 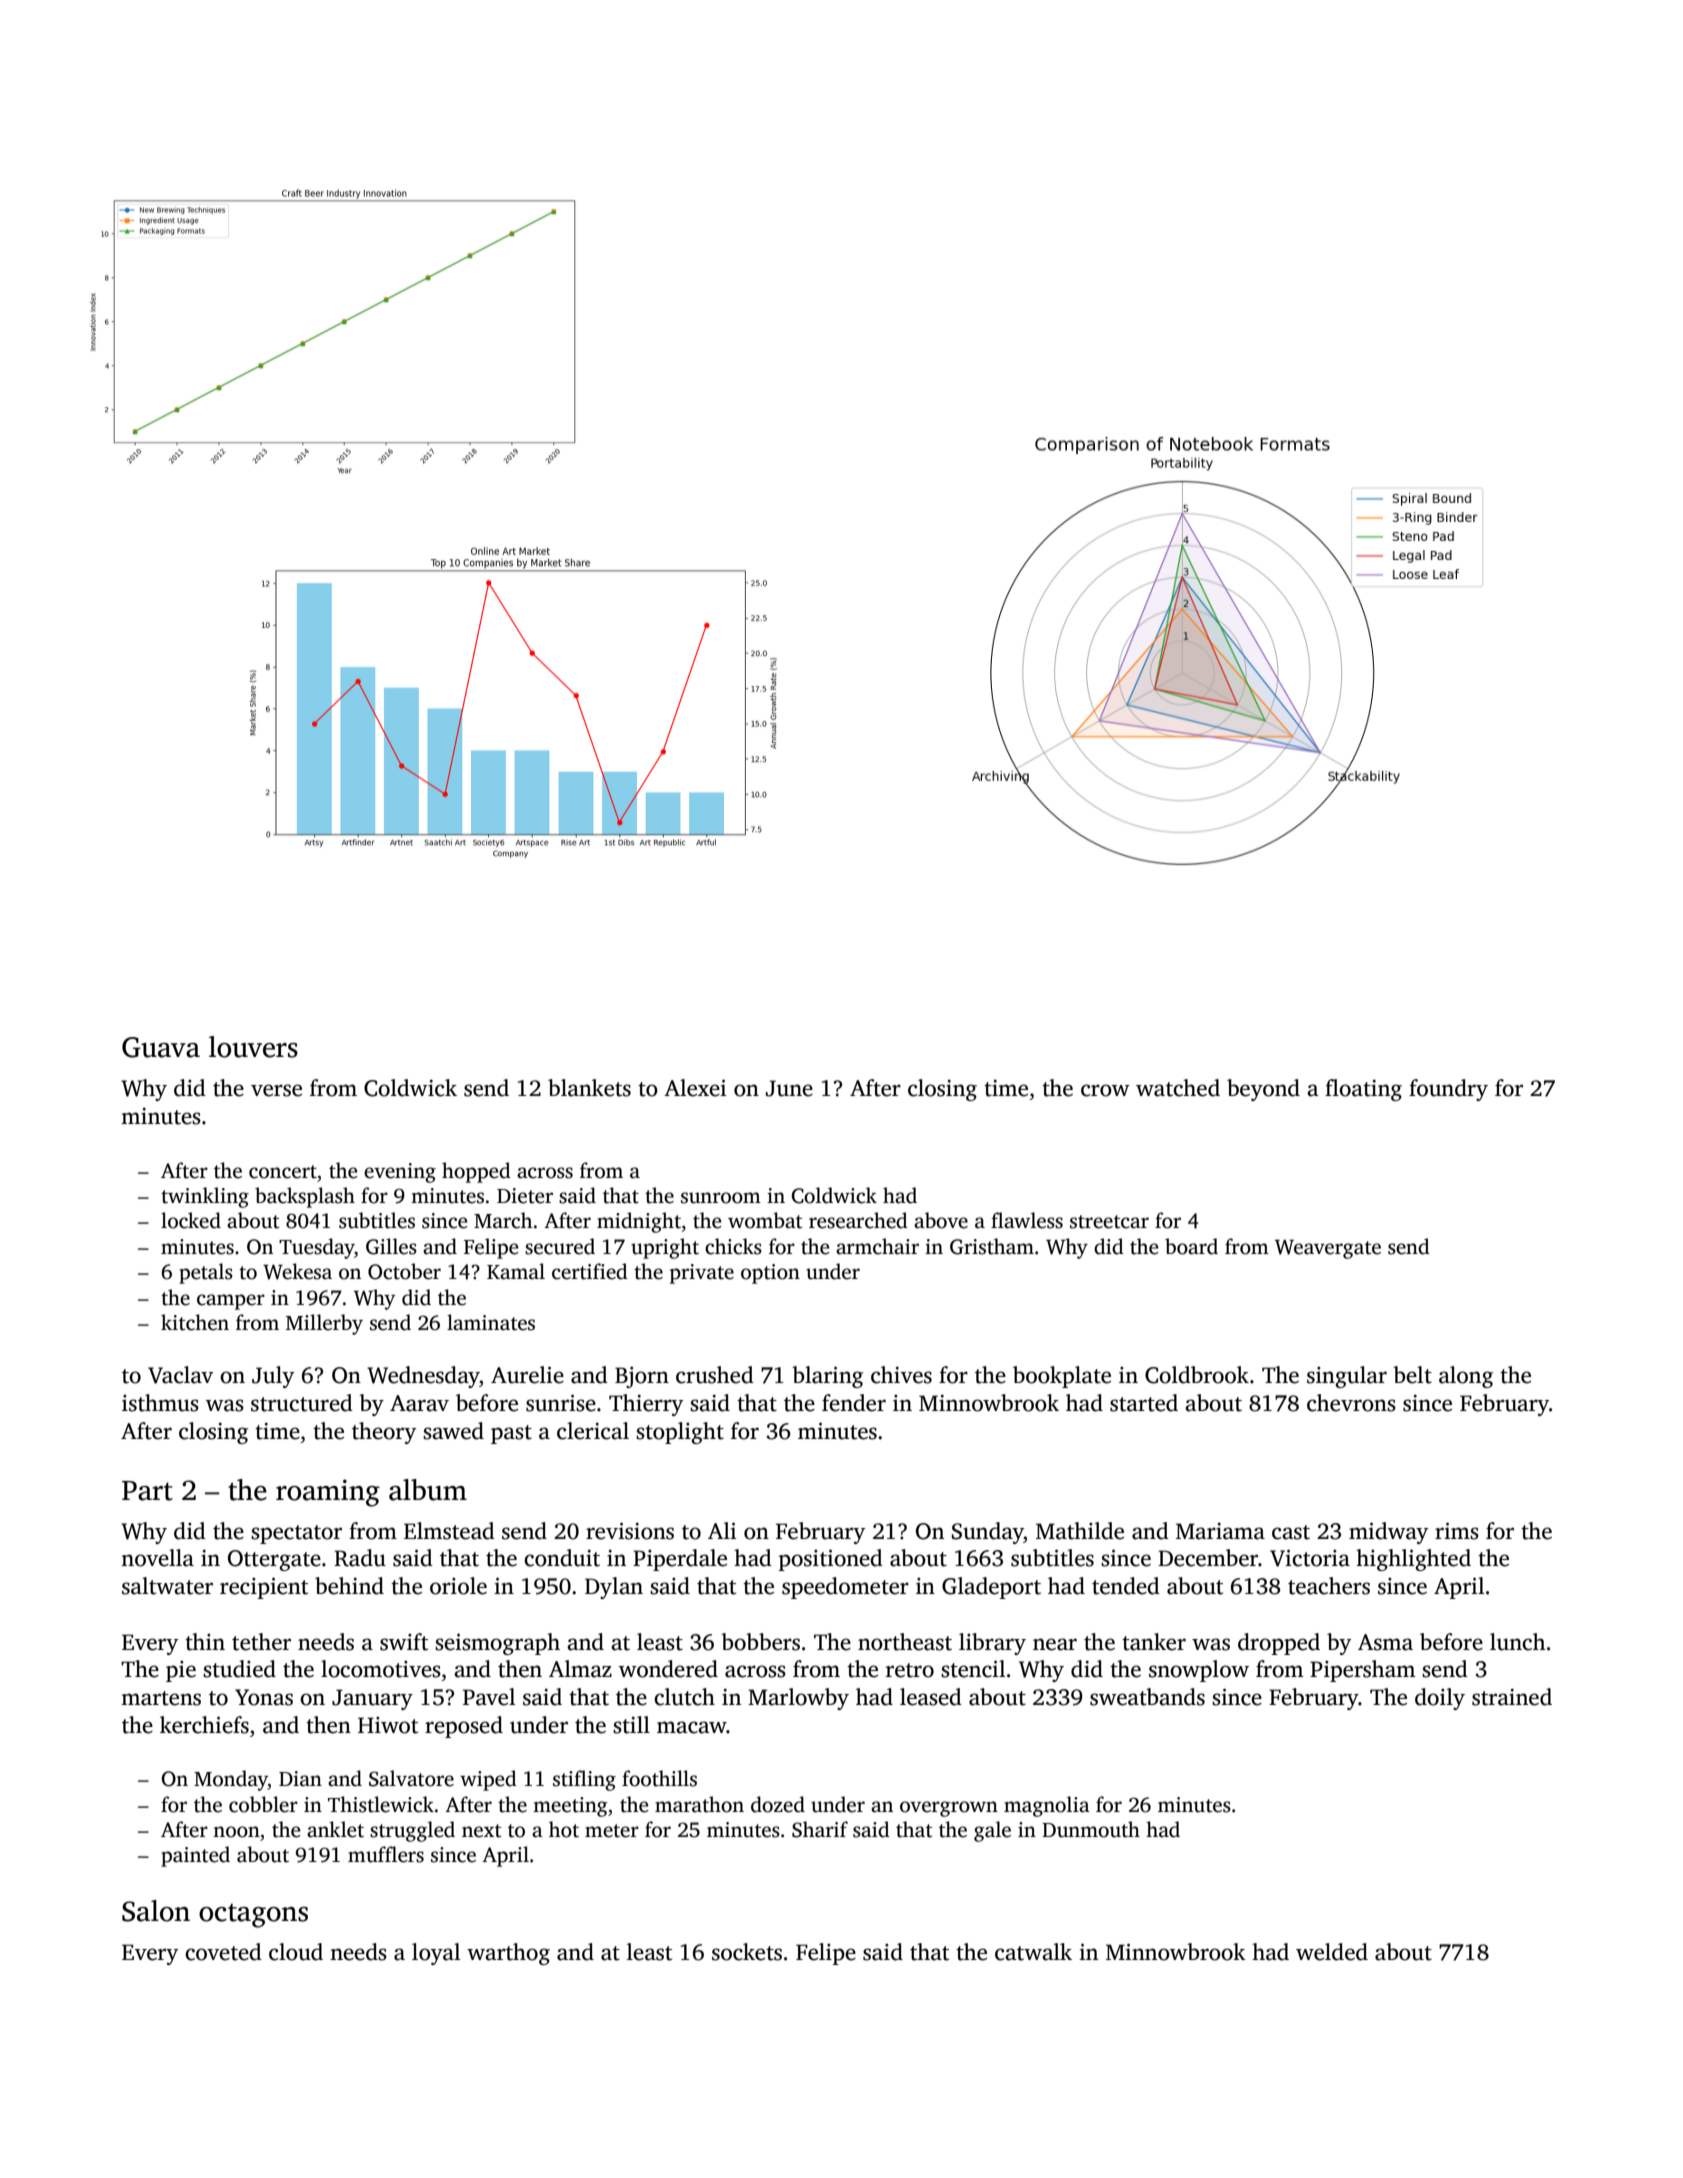 What do you see at coordinates (589, 1088) in the screenshot?
I see `blankets` at bounding box center [589, 1088].
